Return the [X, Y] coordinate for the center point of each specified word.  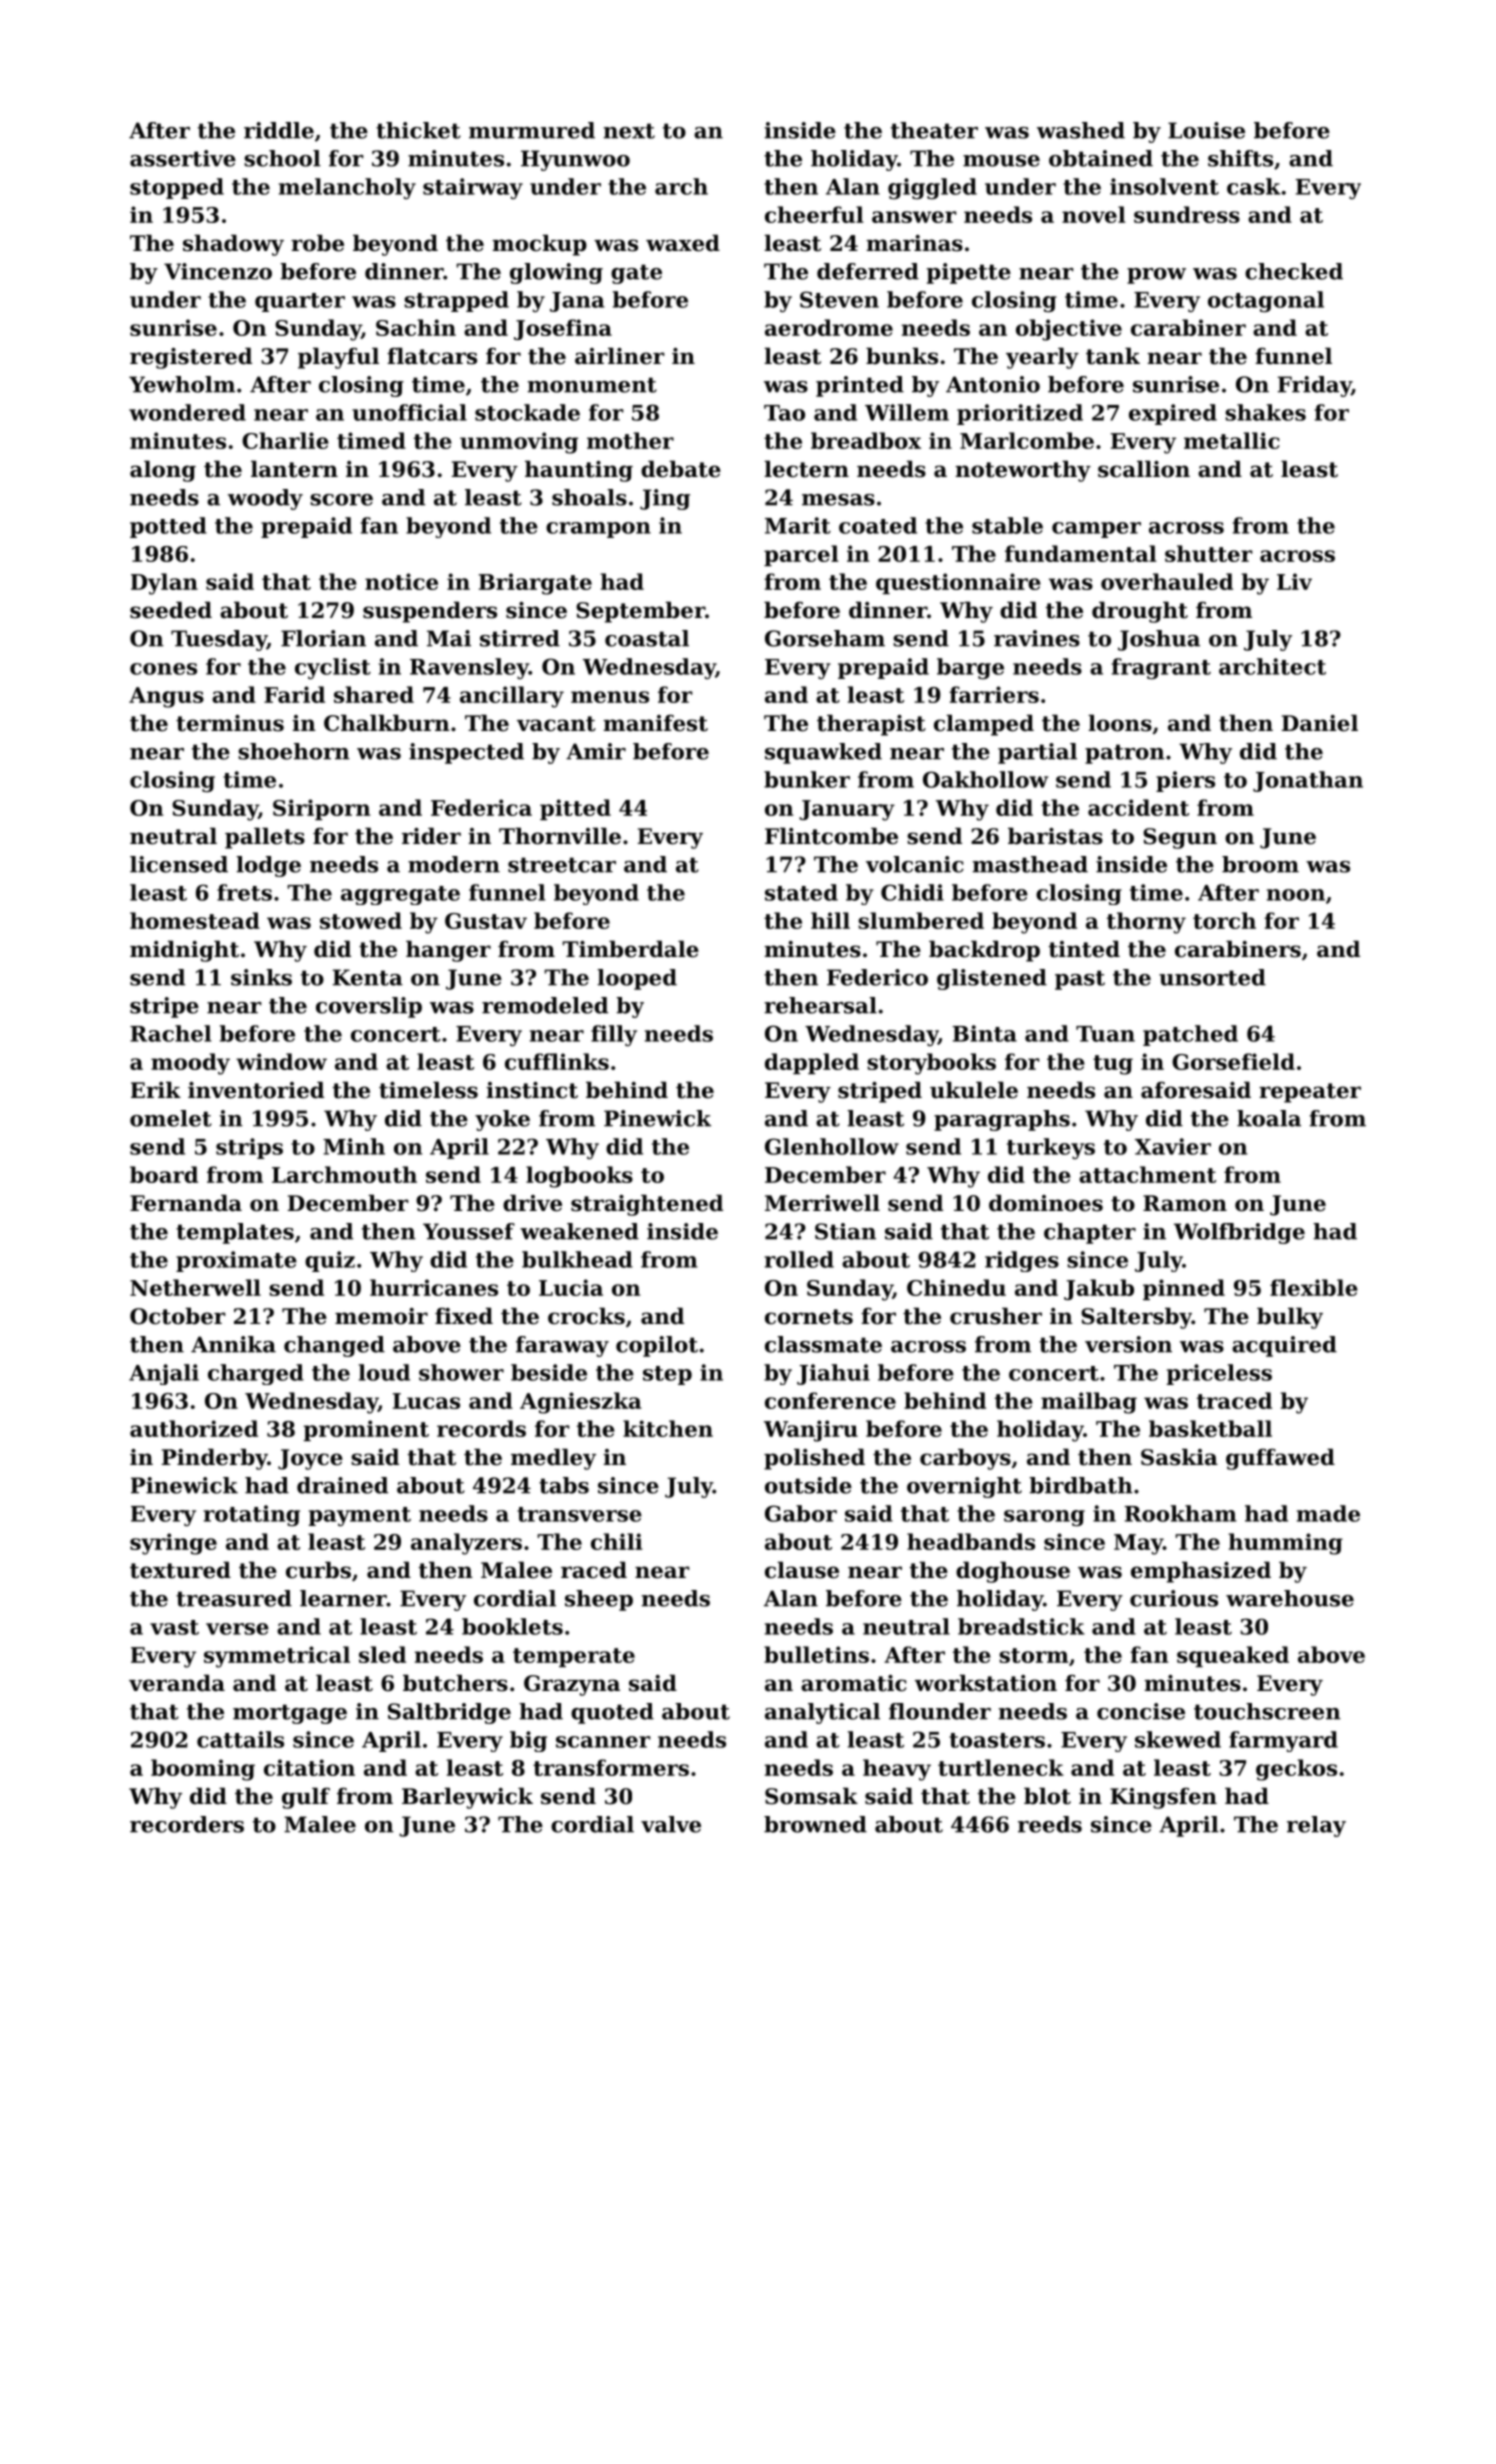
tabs [564, 1485]
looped [637, 979]
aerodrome [829, 327]
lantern [294, 469]
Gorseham [825, 638]
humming [1285, 1544]
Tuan [1105, 1034]
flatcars [432, 356]
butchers [455, 1683]
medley [553, 1459]
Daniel [1319, 723]
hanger [448, 951]
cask [1254, 186]
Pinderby [214, 1459]
